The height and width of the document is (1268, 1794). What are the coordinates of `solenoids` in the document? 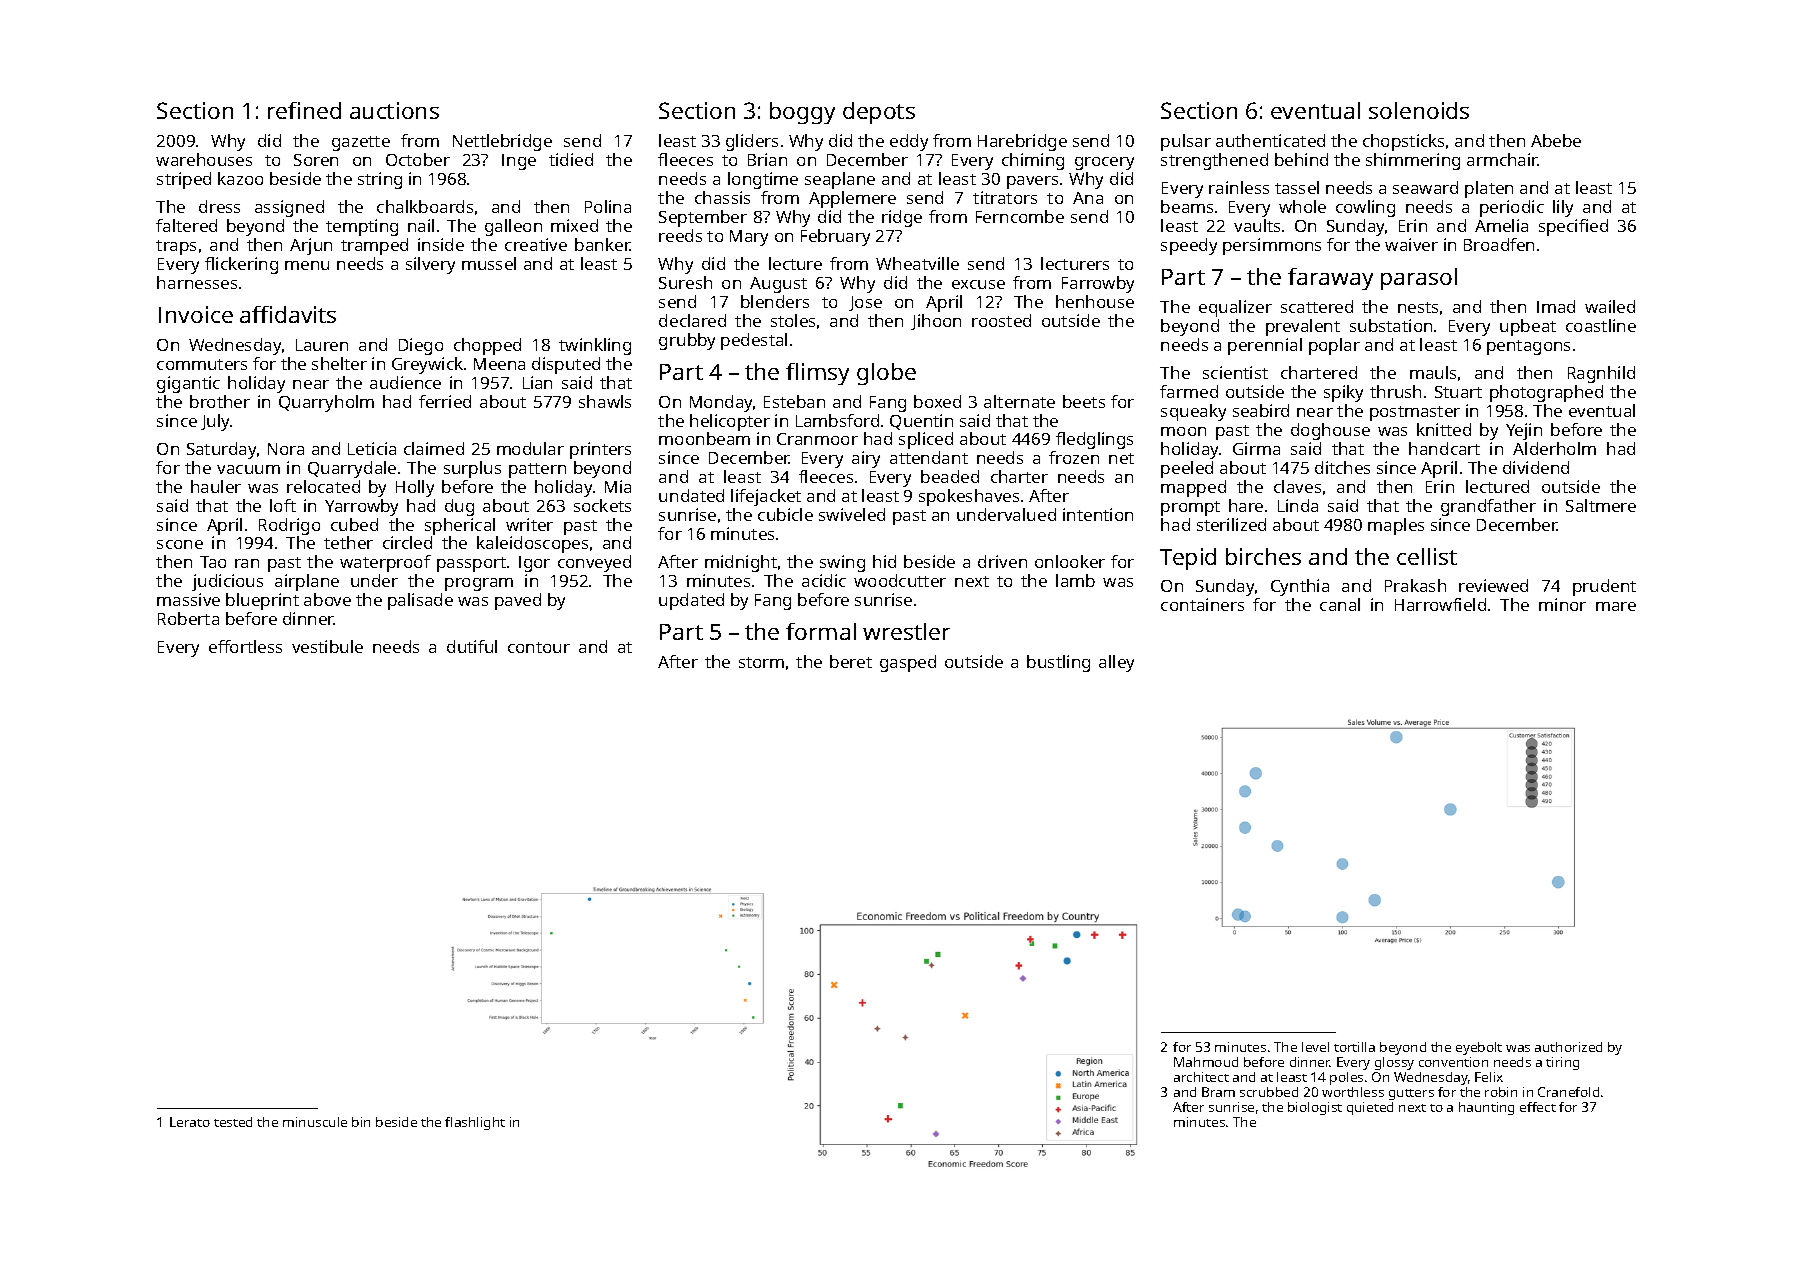 It's located at (1419, 110).
